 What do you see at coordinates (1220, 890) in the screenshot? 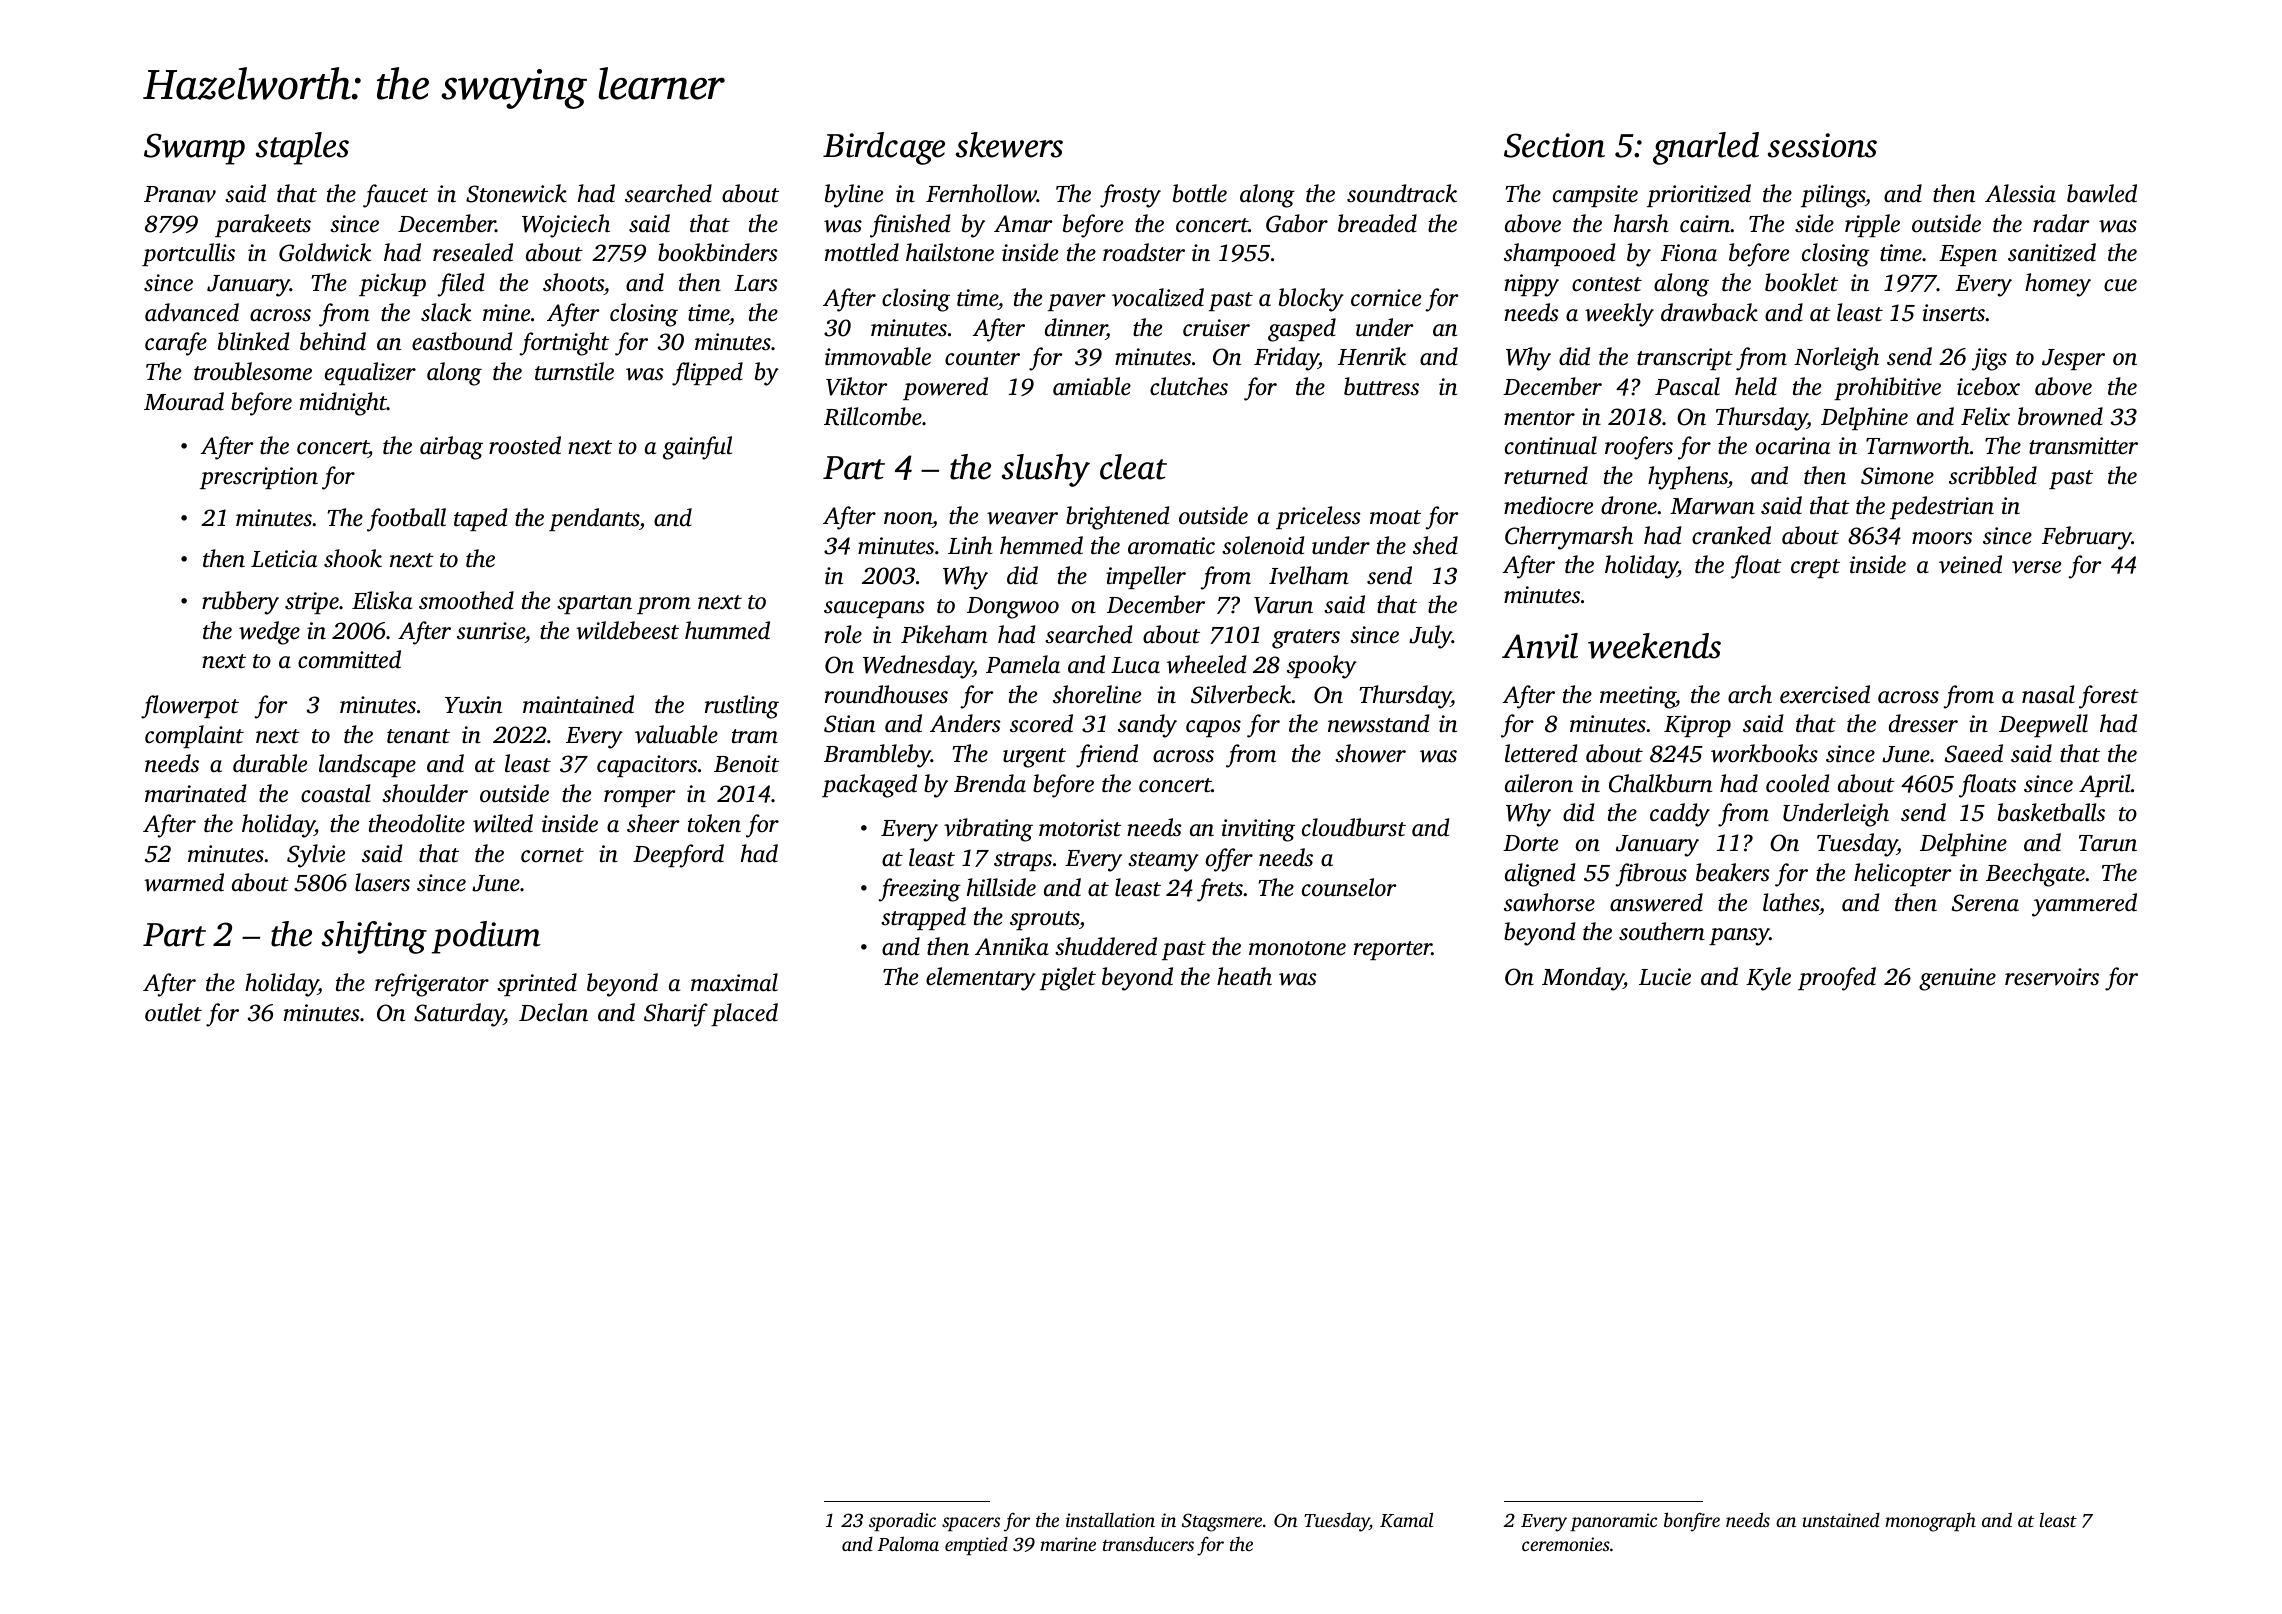
I see `frets` at bounding box center [1220, 890].
